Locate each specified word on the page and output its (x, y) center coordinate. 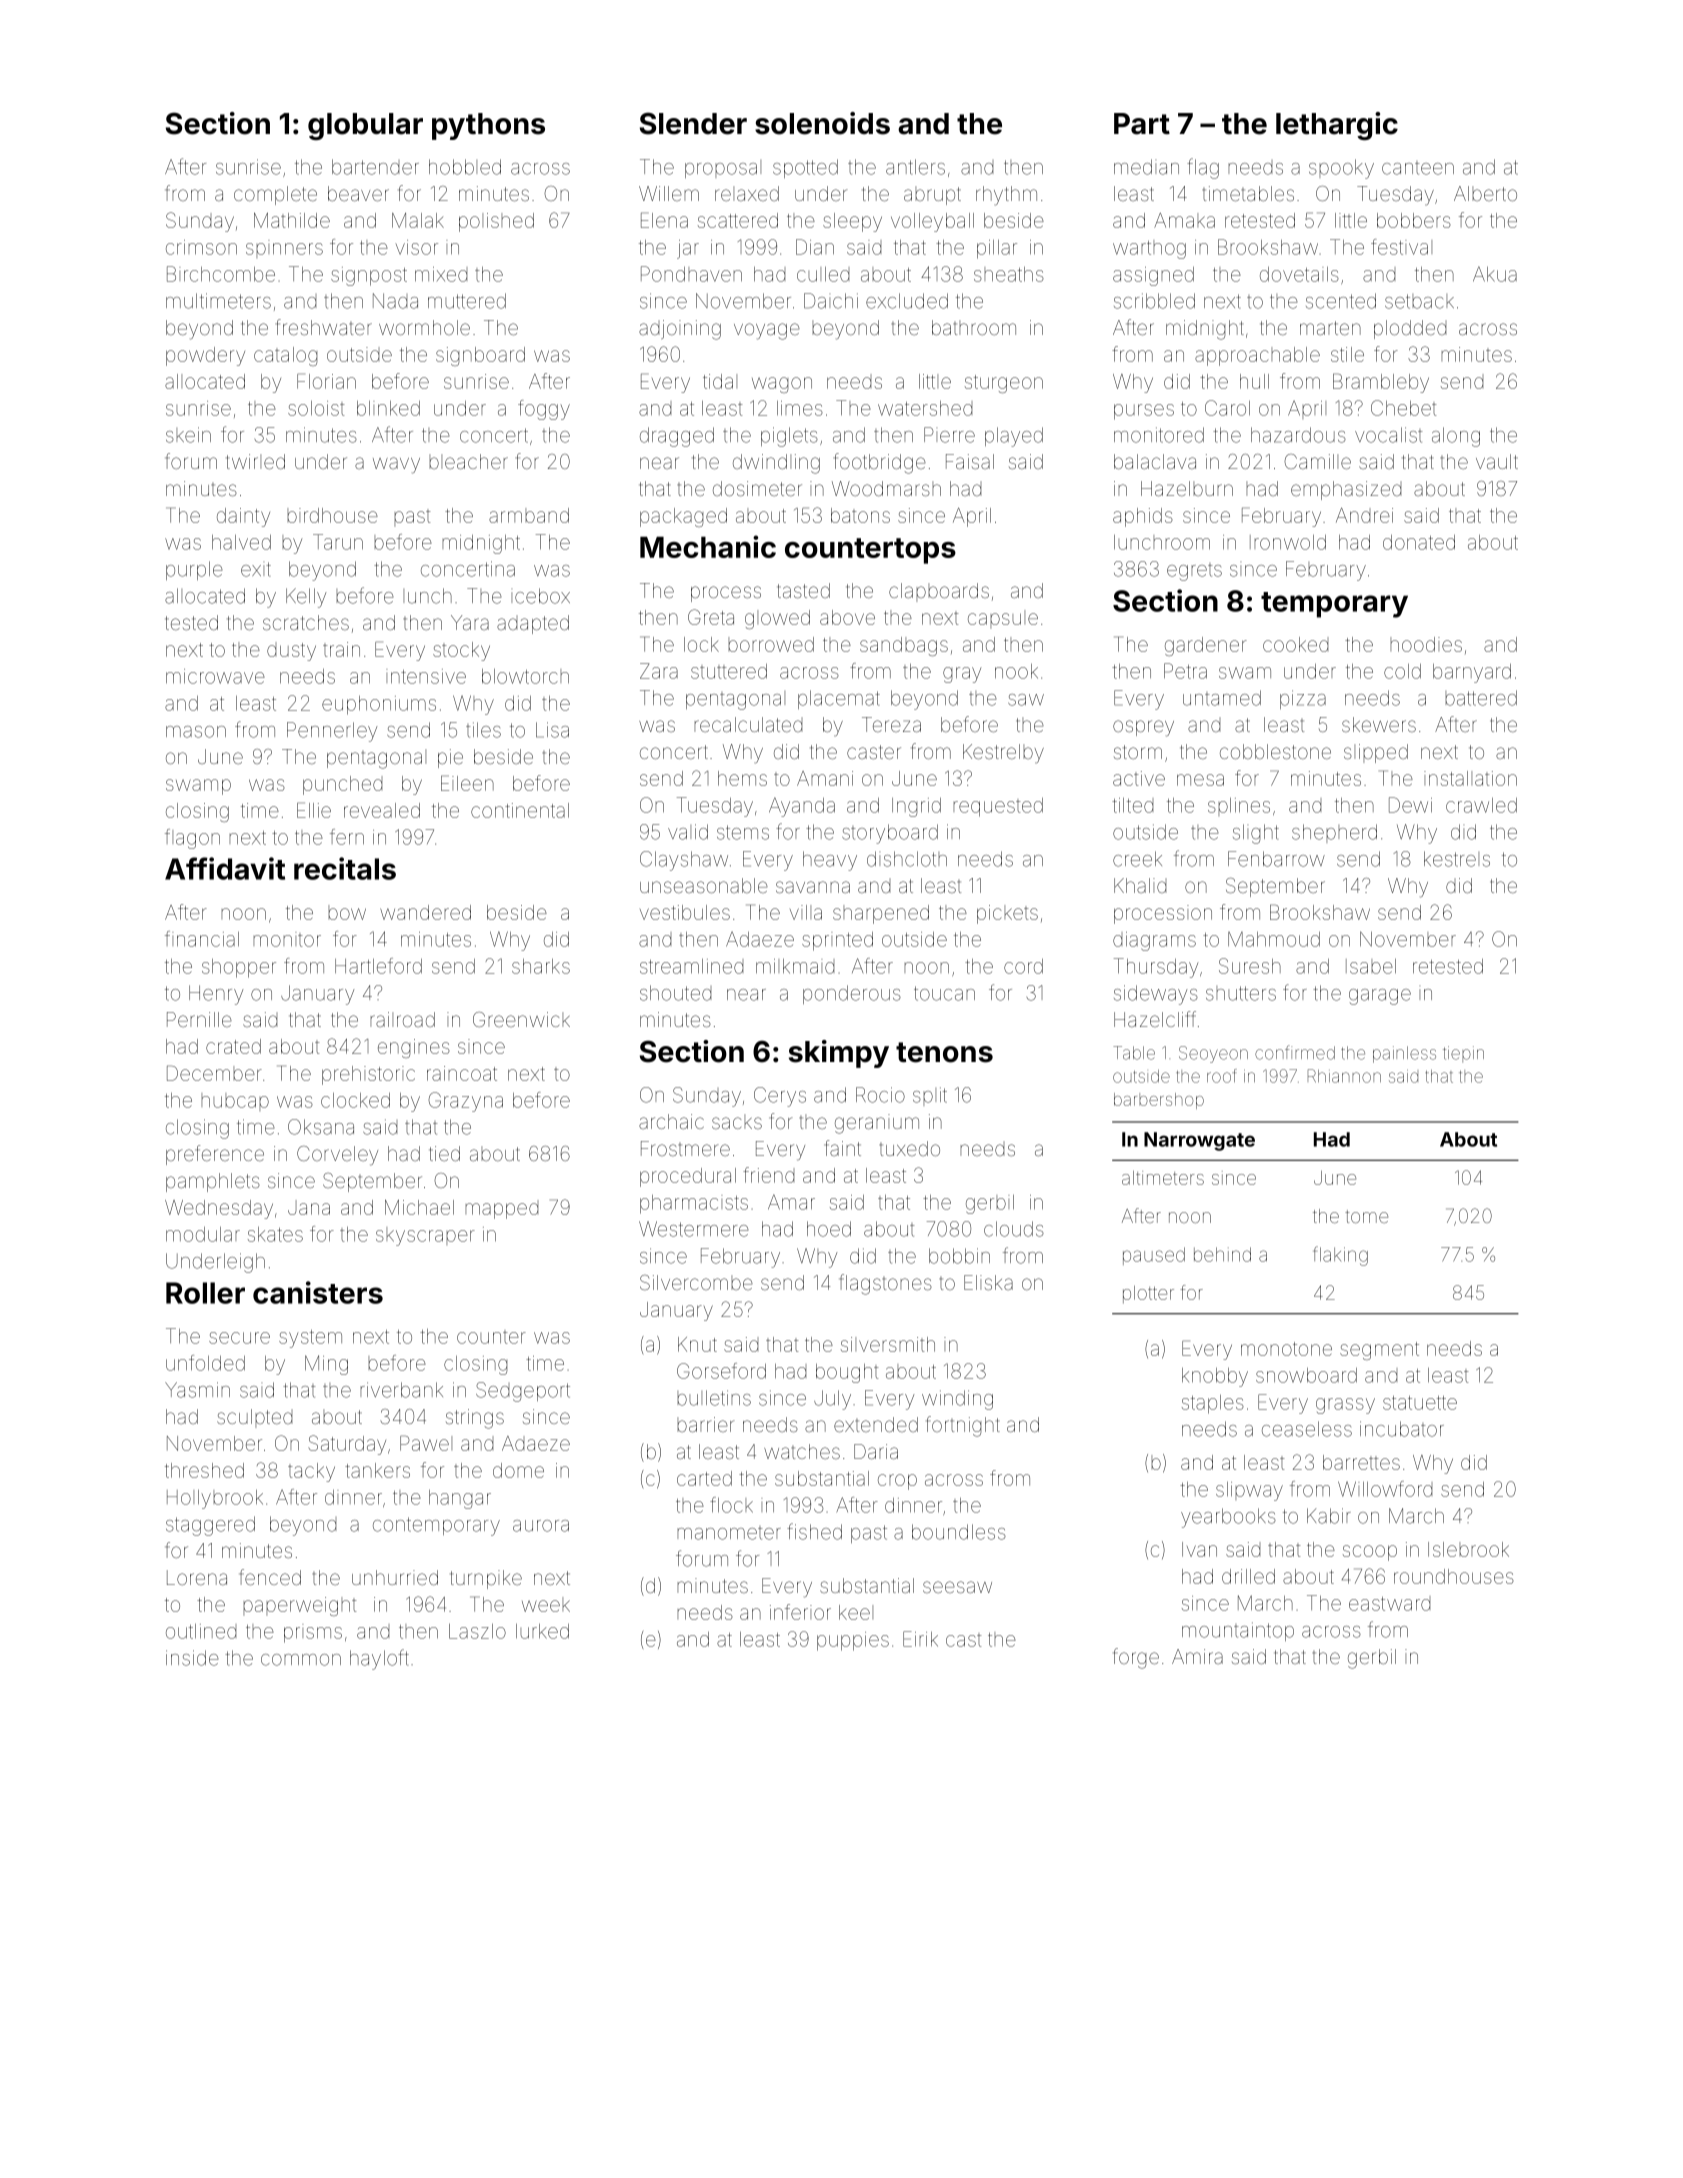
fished (814, 1531)
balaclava (1155, 461)
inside (192, 1658)
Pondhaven (691, 274)
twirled (255, 461)
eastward (1389, 1604)
